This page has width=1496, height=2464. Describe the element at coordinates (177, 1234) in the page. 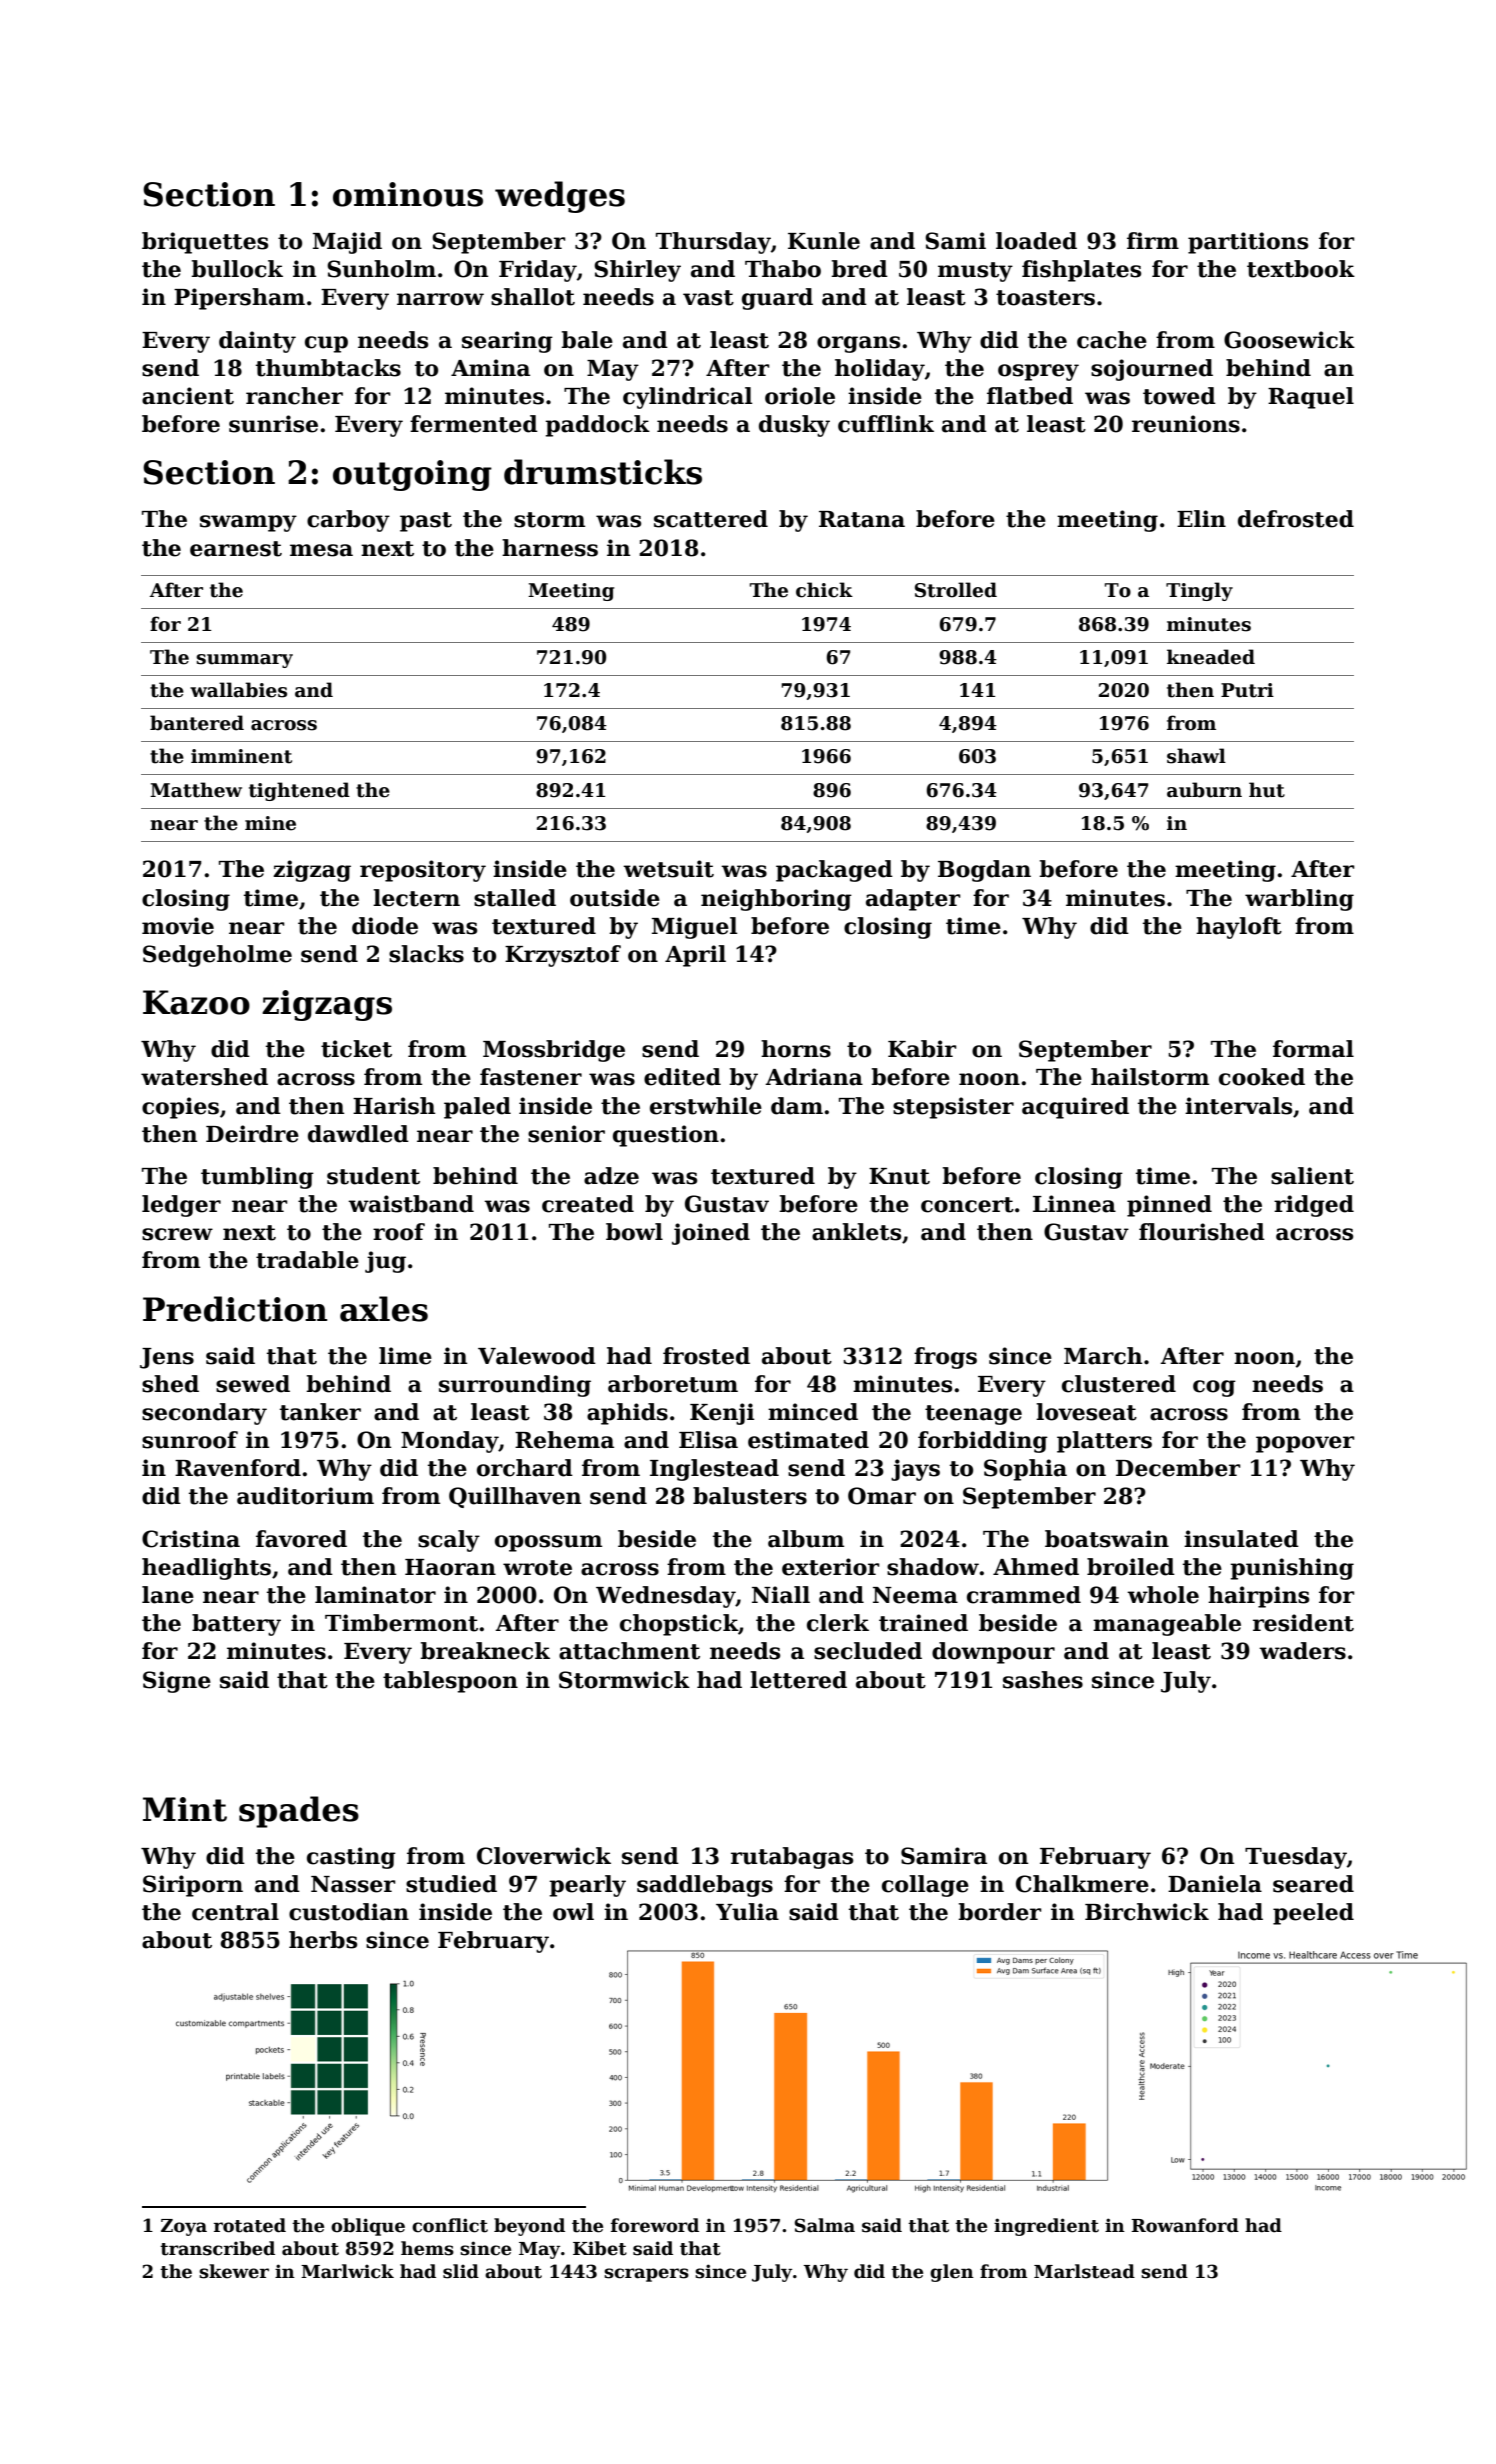

I see `screw` at that location.
